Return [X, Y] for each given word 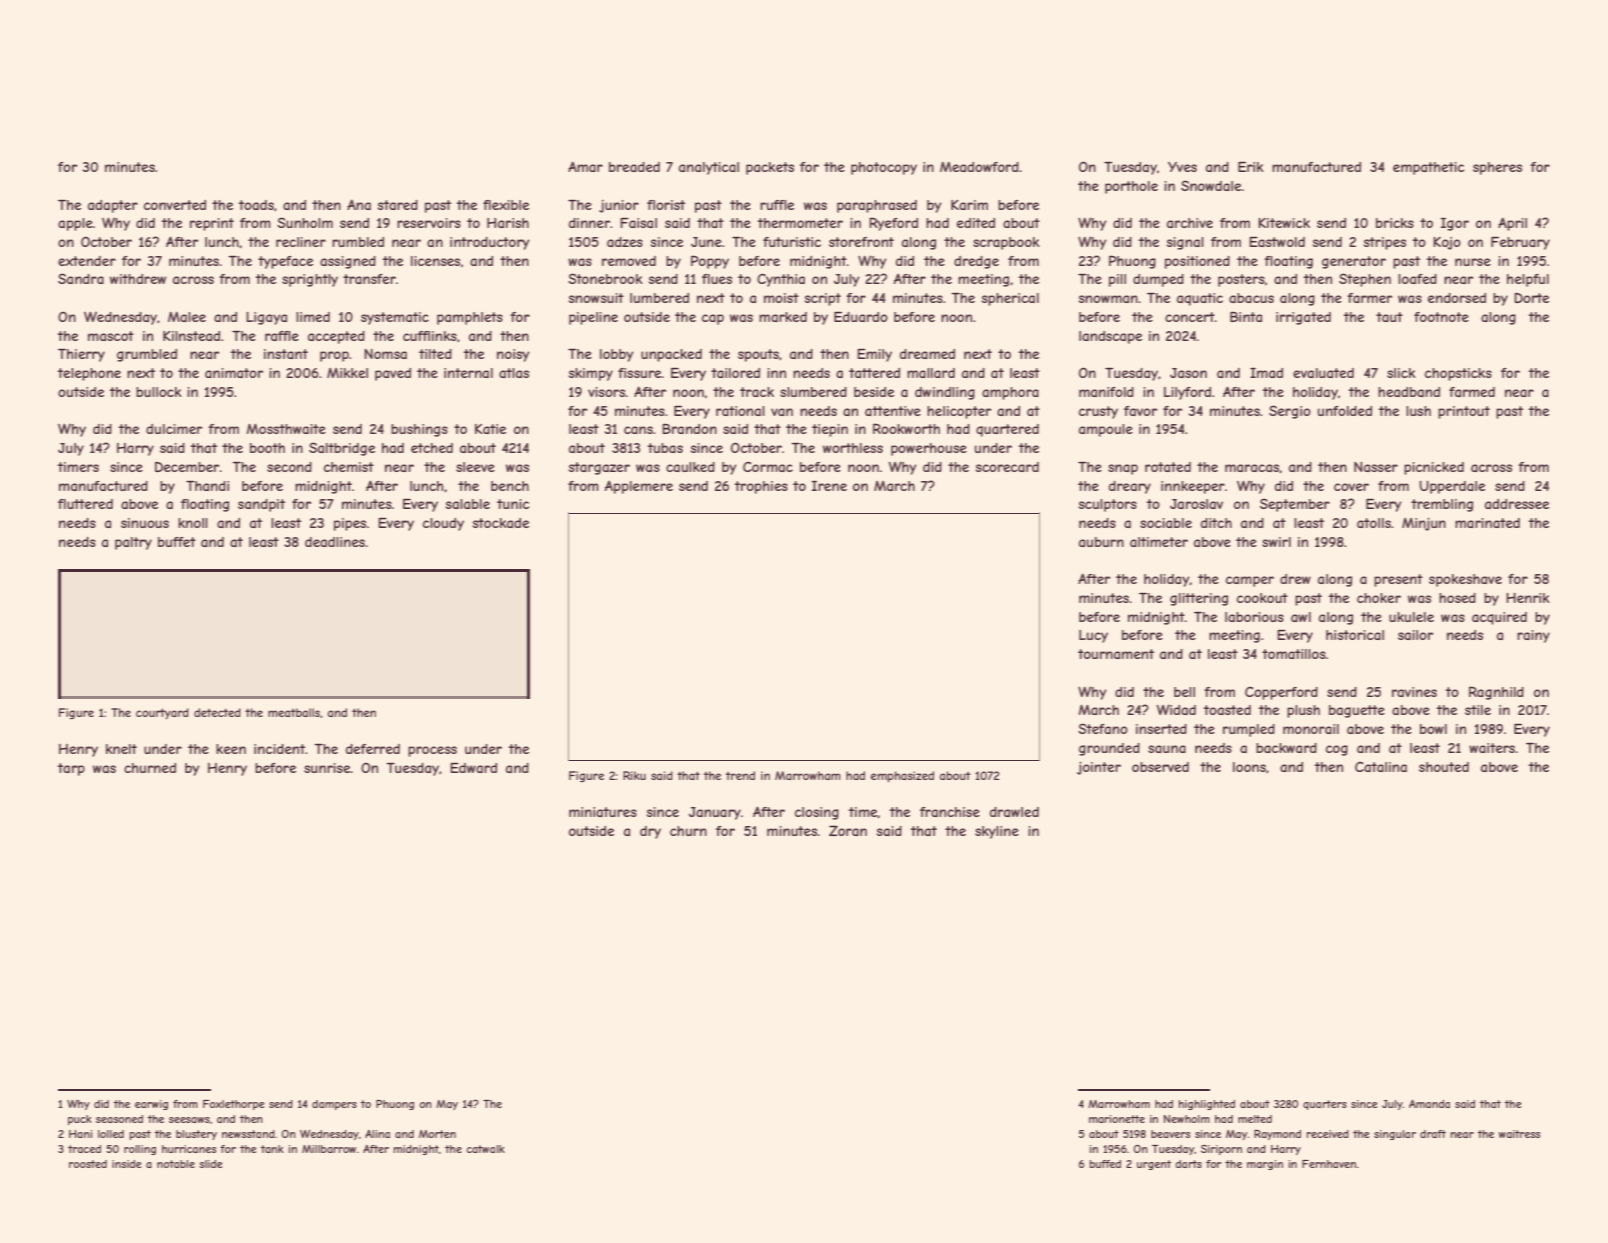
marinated [1487, 523]
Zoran [848, 830]
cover [1351, 487]
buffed [1105, 1164]
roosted [88, 1164]
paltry [133, 543]
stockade [501, 523]
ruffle [777, 205]
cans [638, 430]
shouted [1444, 767]
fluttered [85, 504]
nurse [1473, 262]
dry [650, 832]
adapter [113, 206]
